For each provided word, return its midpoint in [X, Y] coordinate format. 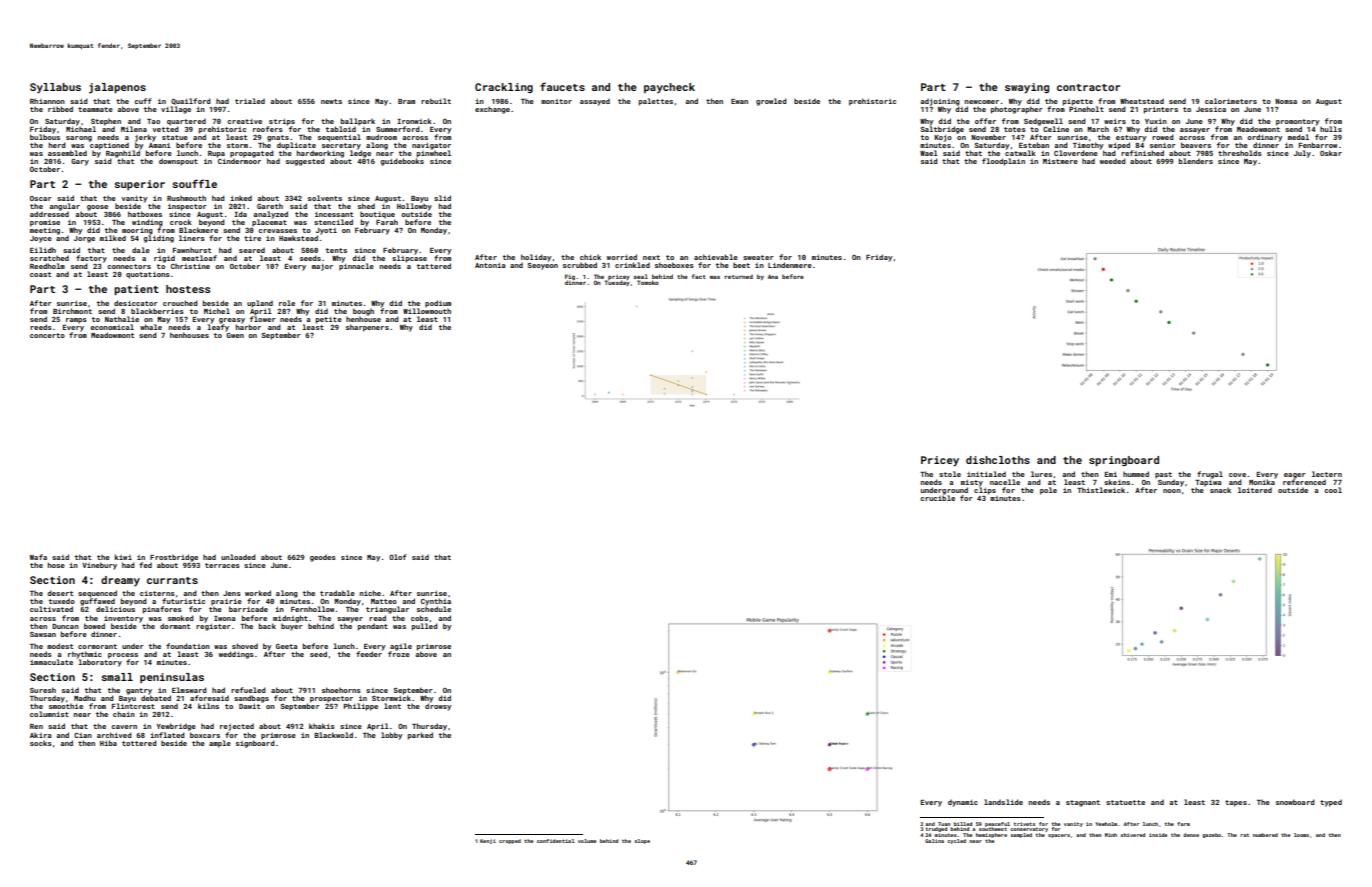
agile [401, 647]
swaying [1027, 88]
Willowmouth [427, 311]
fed [145, 565]
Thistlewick [1101, 490]
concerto [47, 335]
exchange [492, 110]
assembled [67, 153]
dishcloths [998, 460]
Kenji [488, 841]
